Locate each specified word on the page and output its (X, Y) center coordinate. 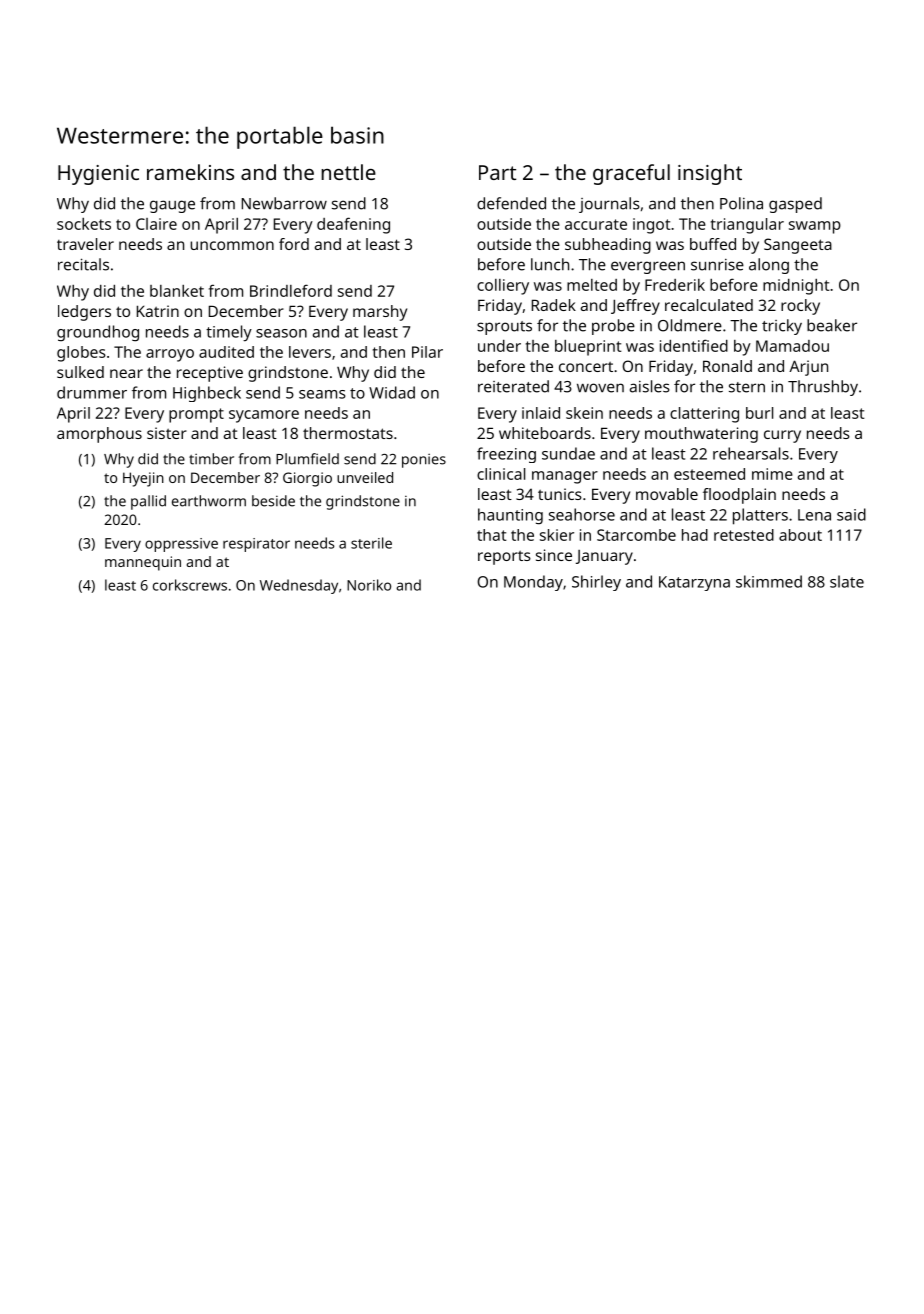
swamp (815, 227)
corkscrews (190, 585)
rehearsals (751, 453)
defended (511, 203)
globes (81, 354)
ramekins (190, 172)
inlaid (541, 413)
